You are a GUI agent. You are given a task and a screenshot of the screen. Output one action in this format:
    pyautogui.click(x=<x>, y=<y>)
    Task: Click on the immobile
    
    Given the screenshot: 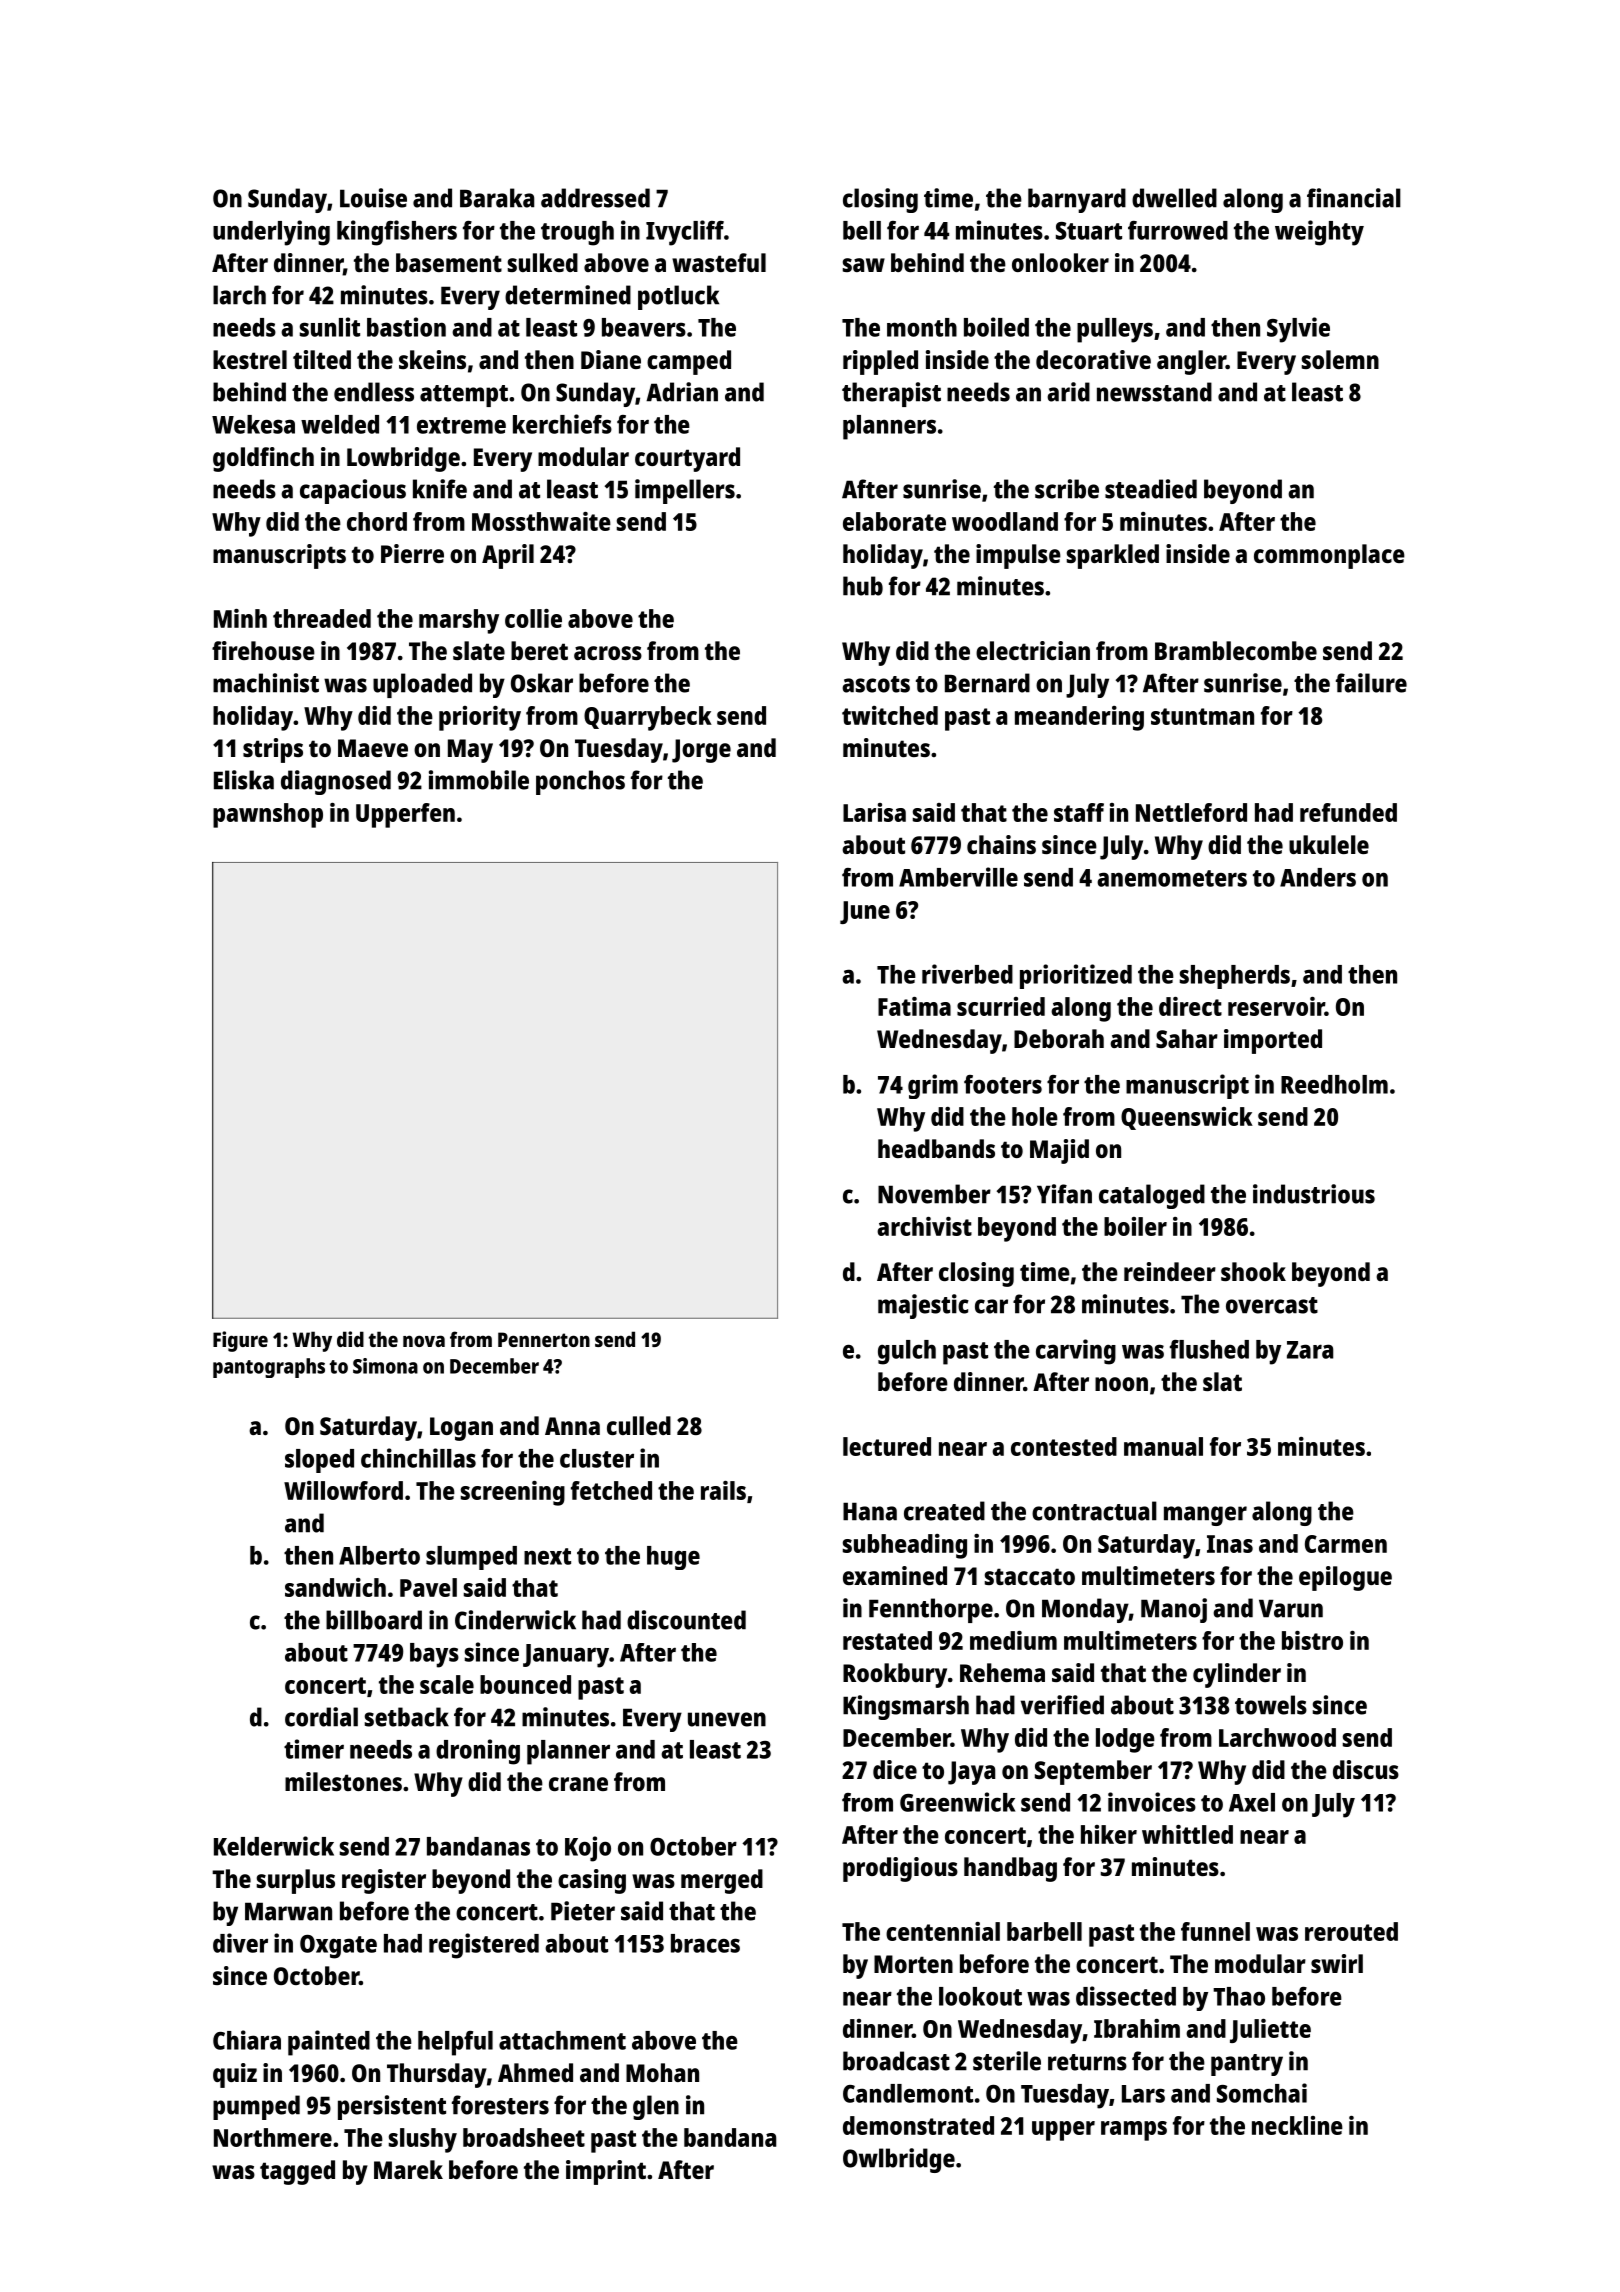 What is the action you would take?
    pyautogui.click(x=479, y=780)
